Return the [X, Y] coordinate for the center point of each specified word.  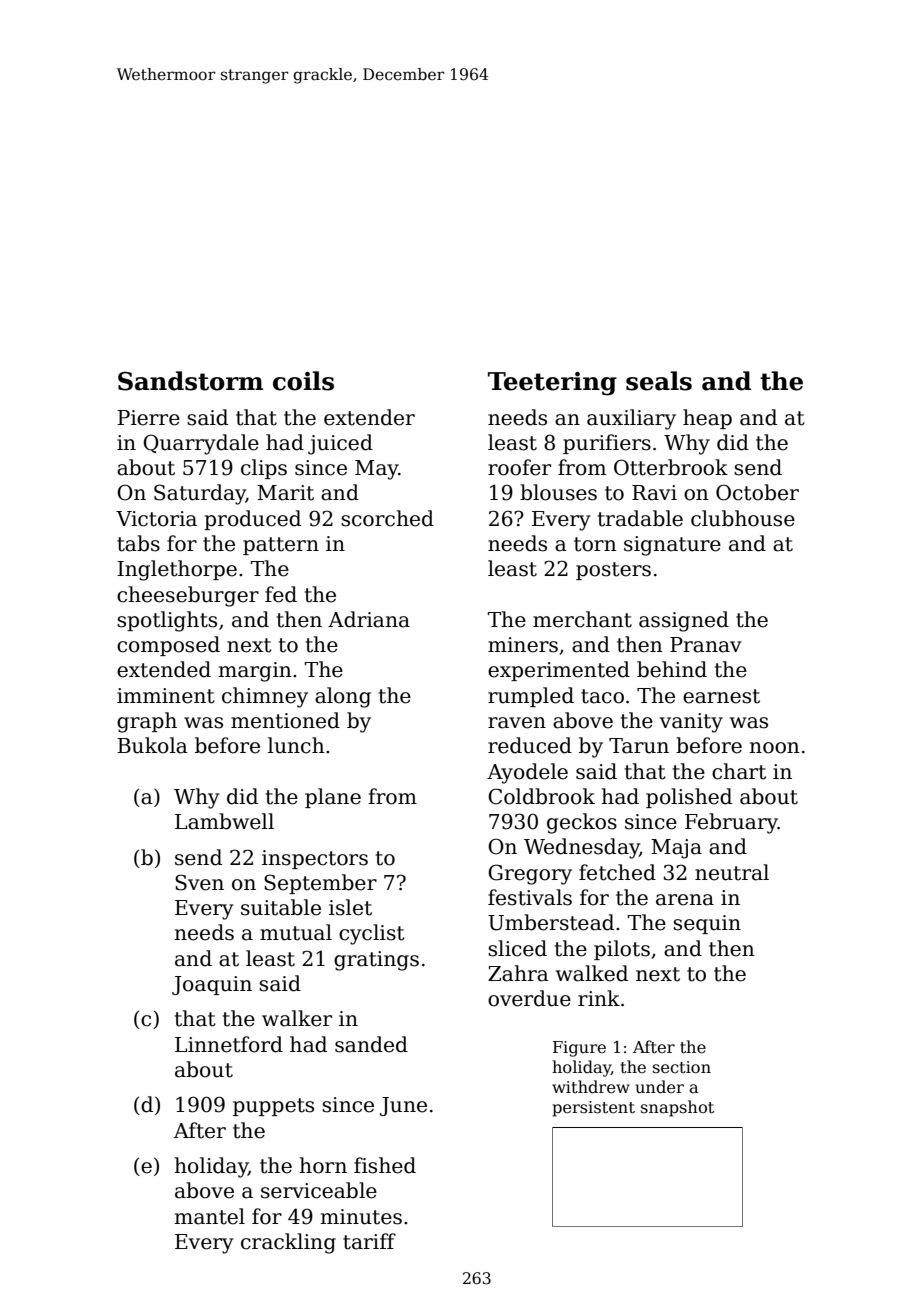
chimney [265, 697]
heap [707, 419]
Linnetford [229, 1044]
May [377, 470]
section [682, 1067]
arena [685, 900]
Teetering [552, 384]
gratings [376, 961]
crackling [288, 1243]
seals [659, 381]
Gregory [530, 874]
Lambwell [224, 821]
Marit [285, 493]
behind [672, 669]
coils [303, 381]
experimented [559, 671]
